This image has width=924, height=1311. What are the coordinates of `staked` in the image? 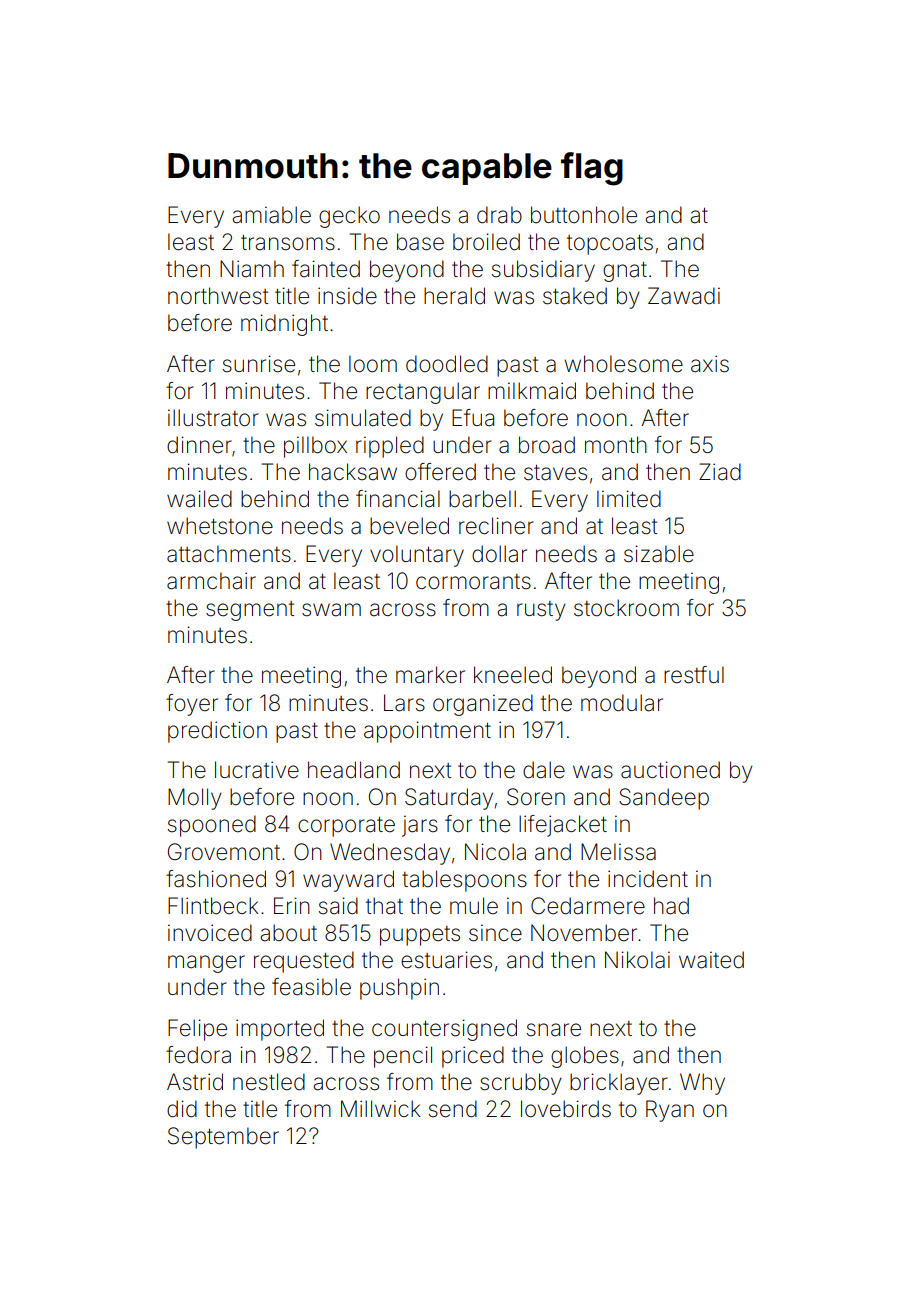 It's located at (575, 296).
